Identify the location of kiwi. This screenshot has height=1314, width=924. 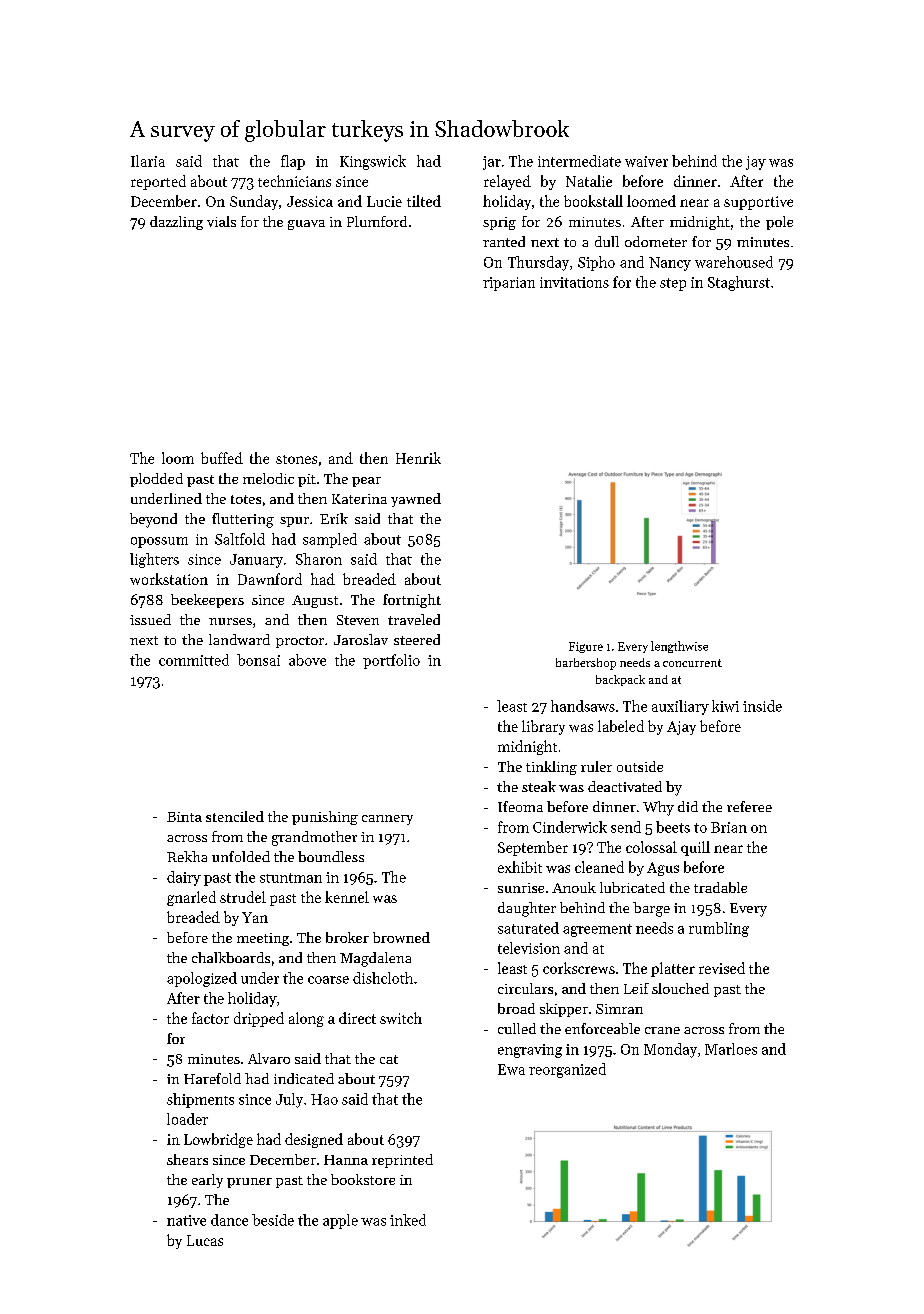
(725, 706).
